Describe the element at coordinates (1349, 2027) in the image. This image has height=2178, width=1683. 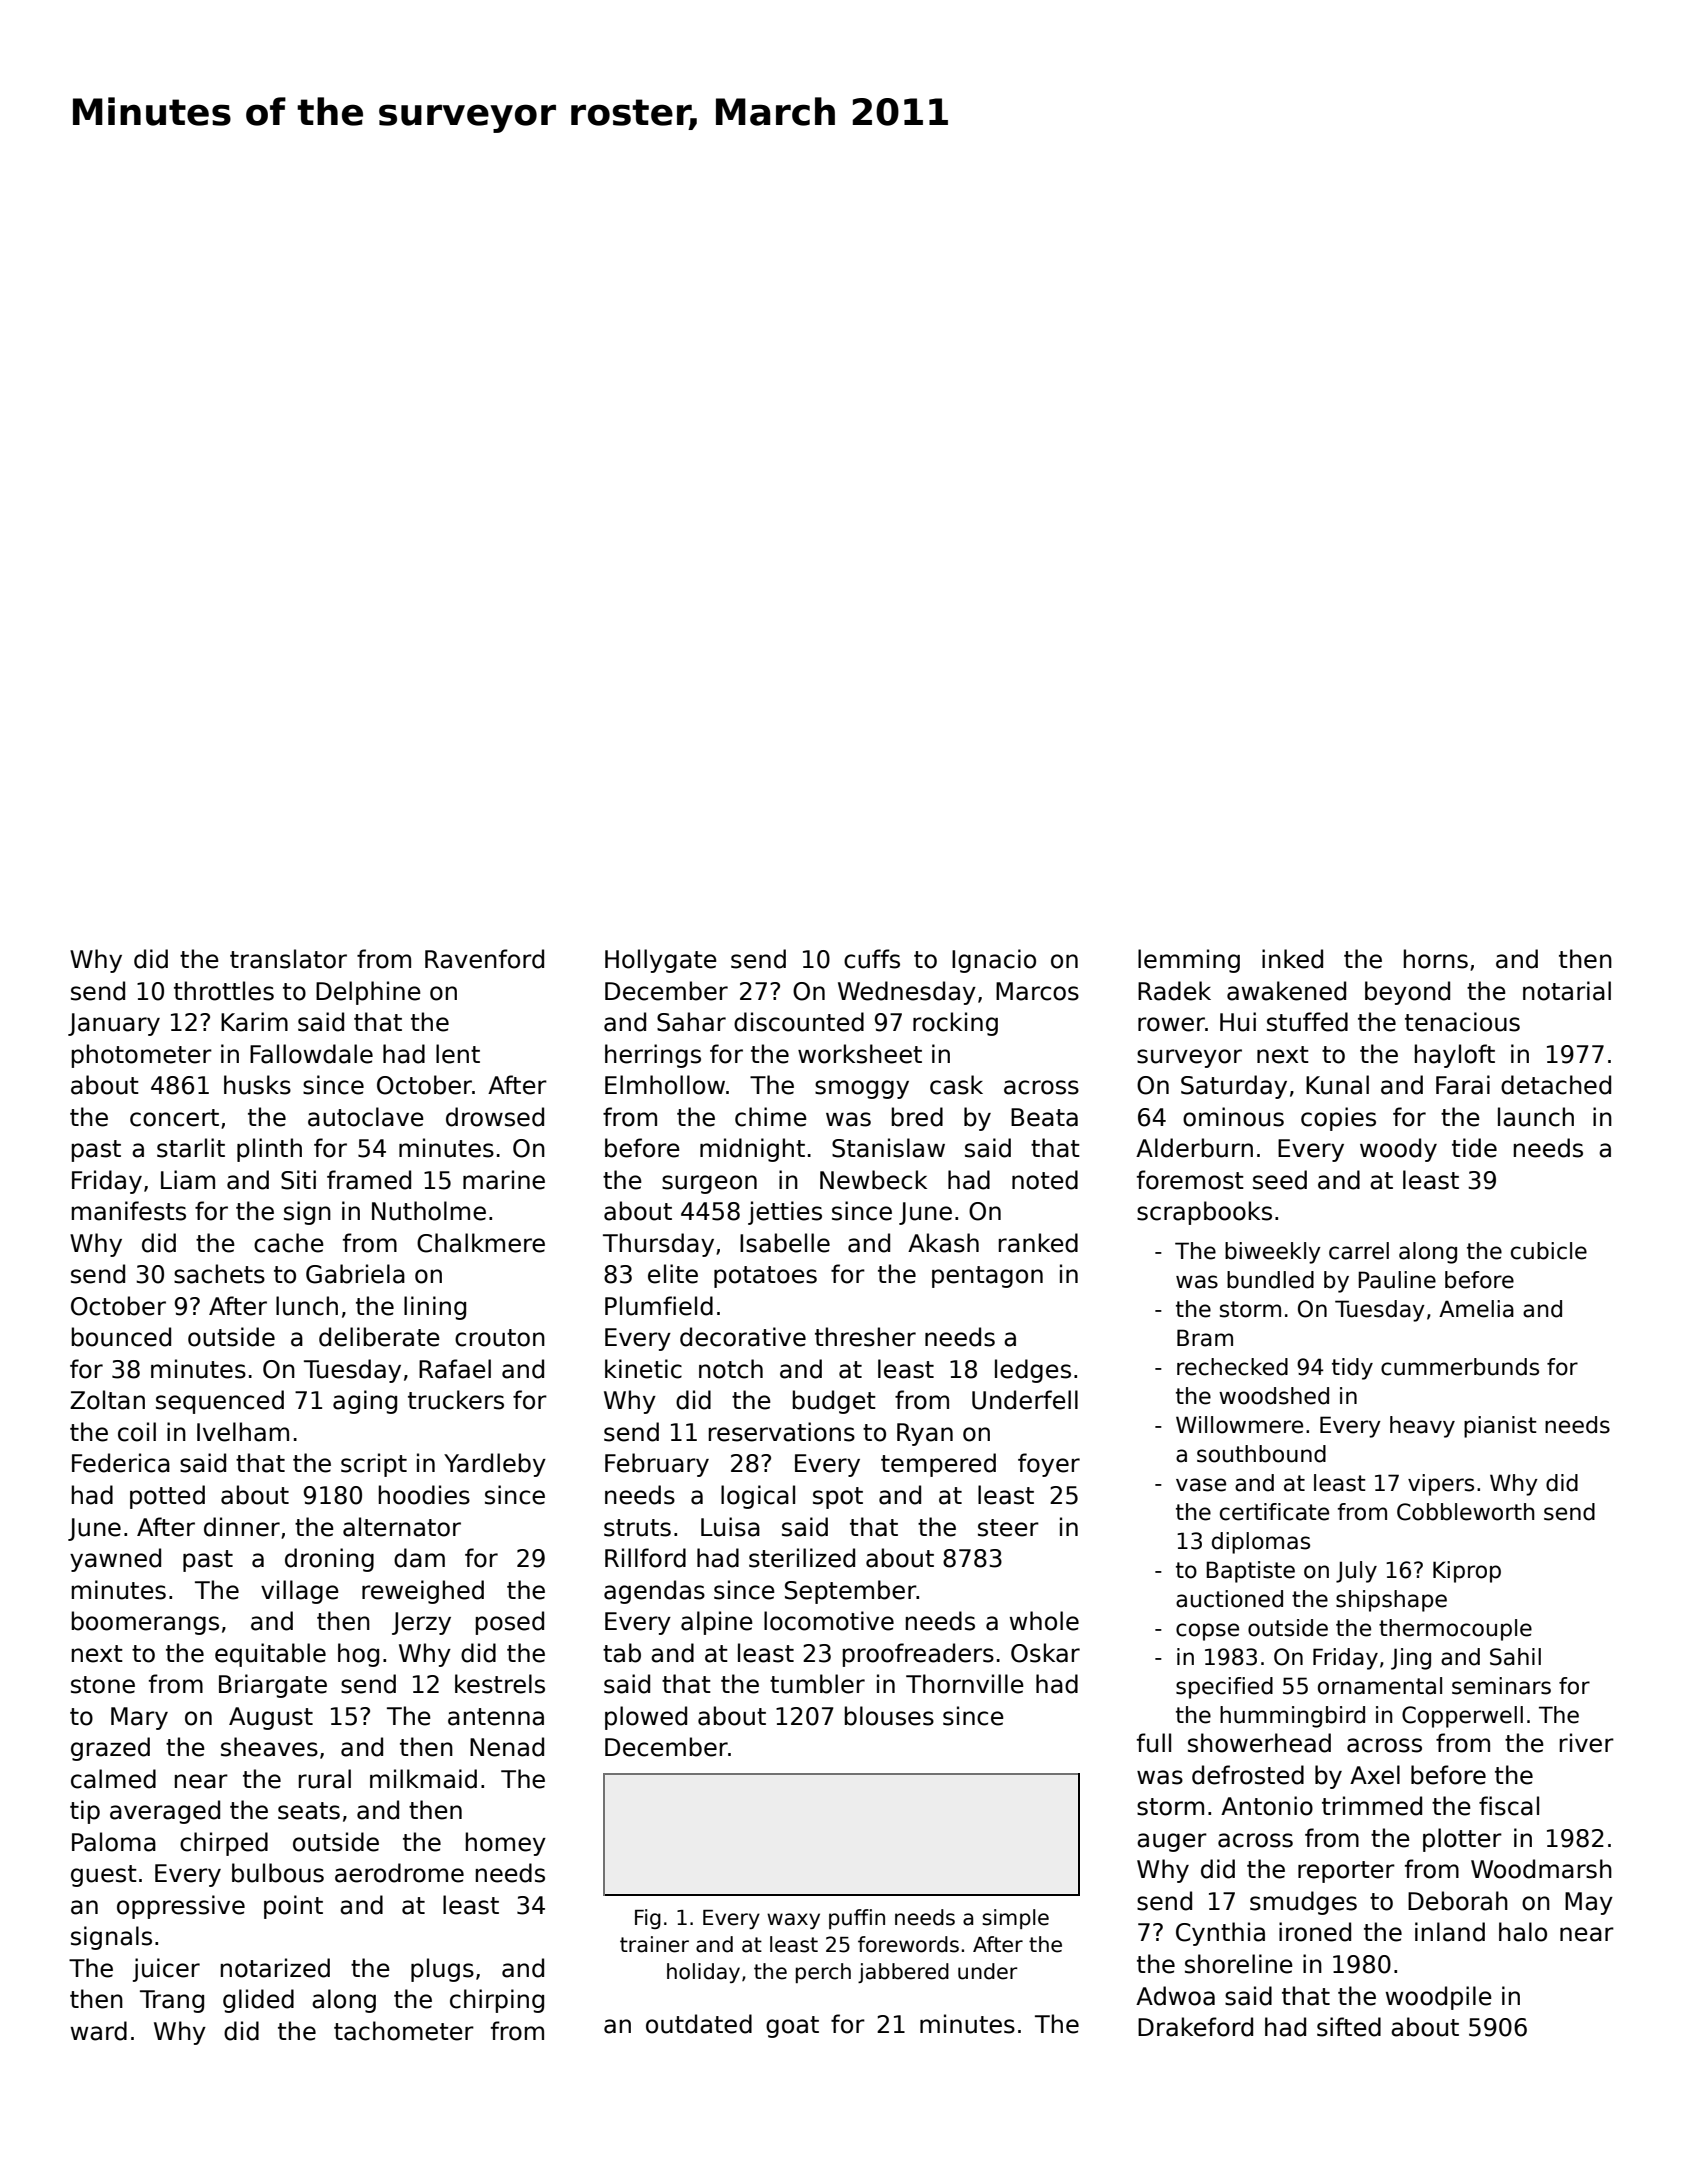
I see `sifted` at that location.
